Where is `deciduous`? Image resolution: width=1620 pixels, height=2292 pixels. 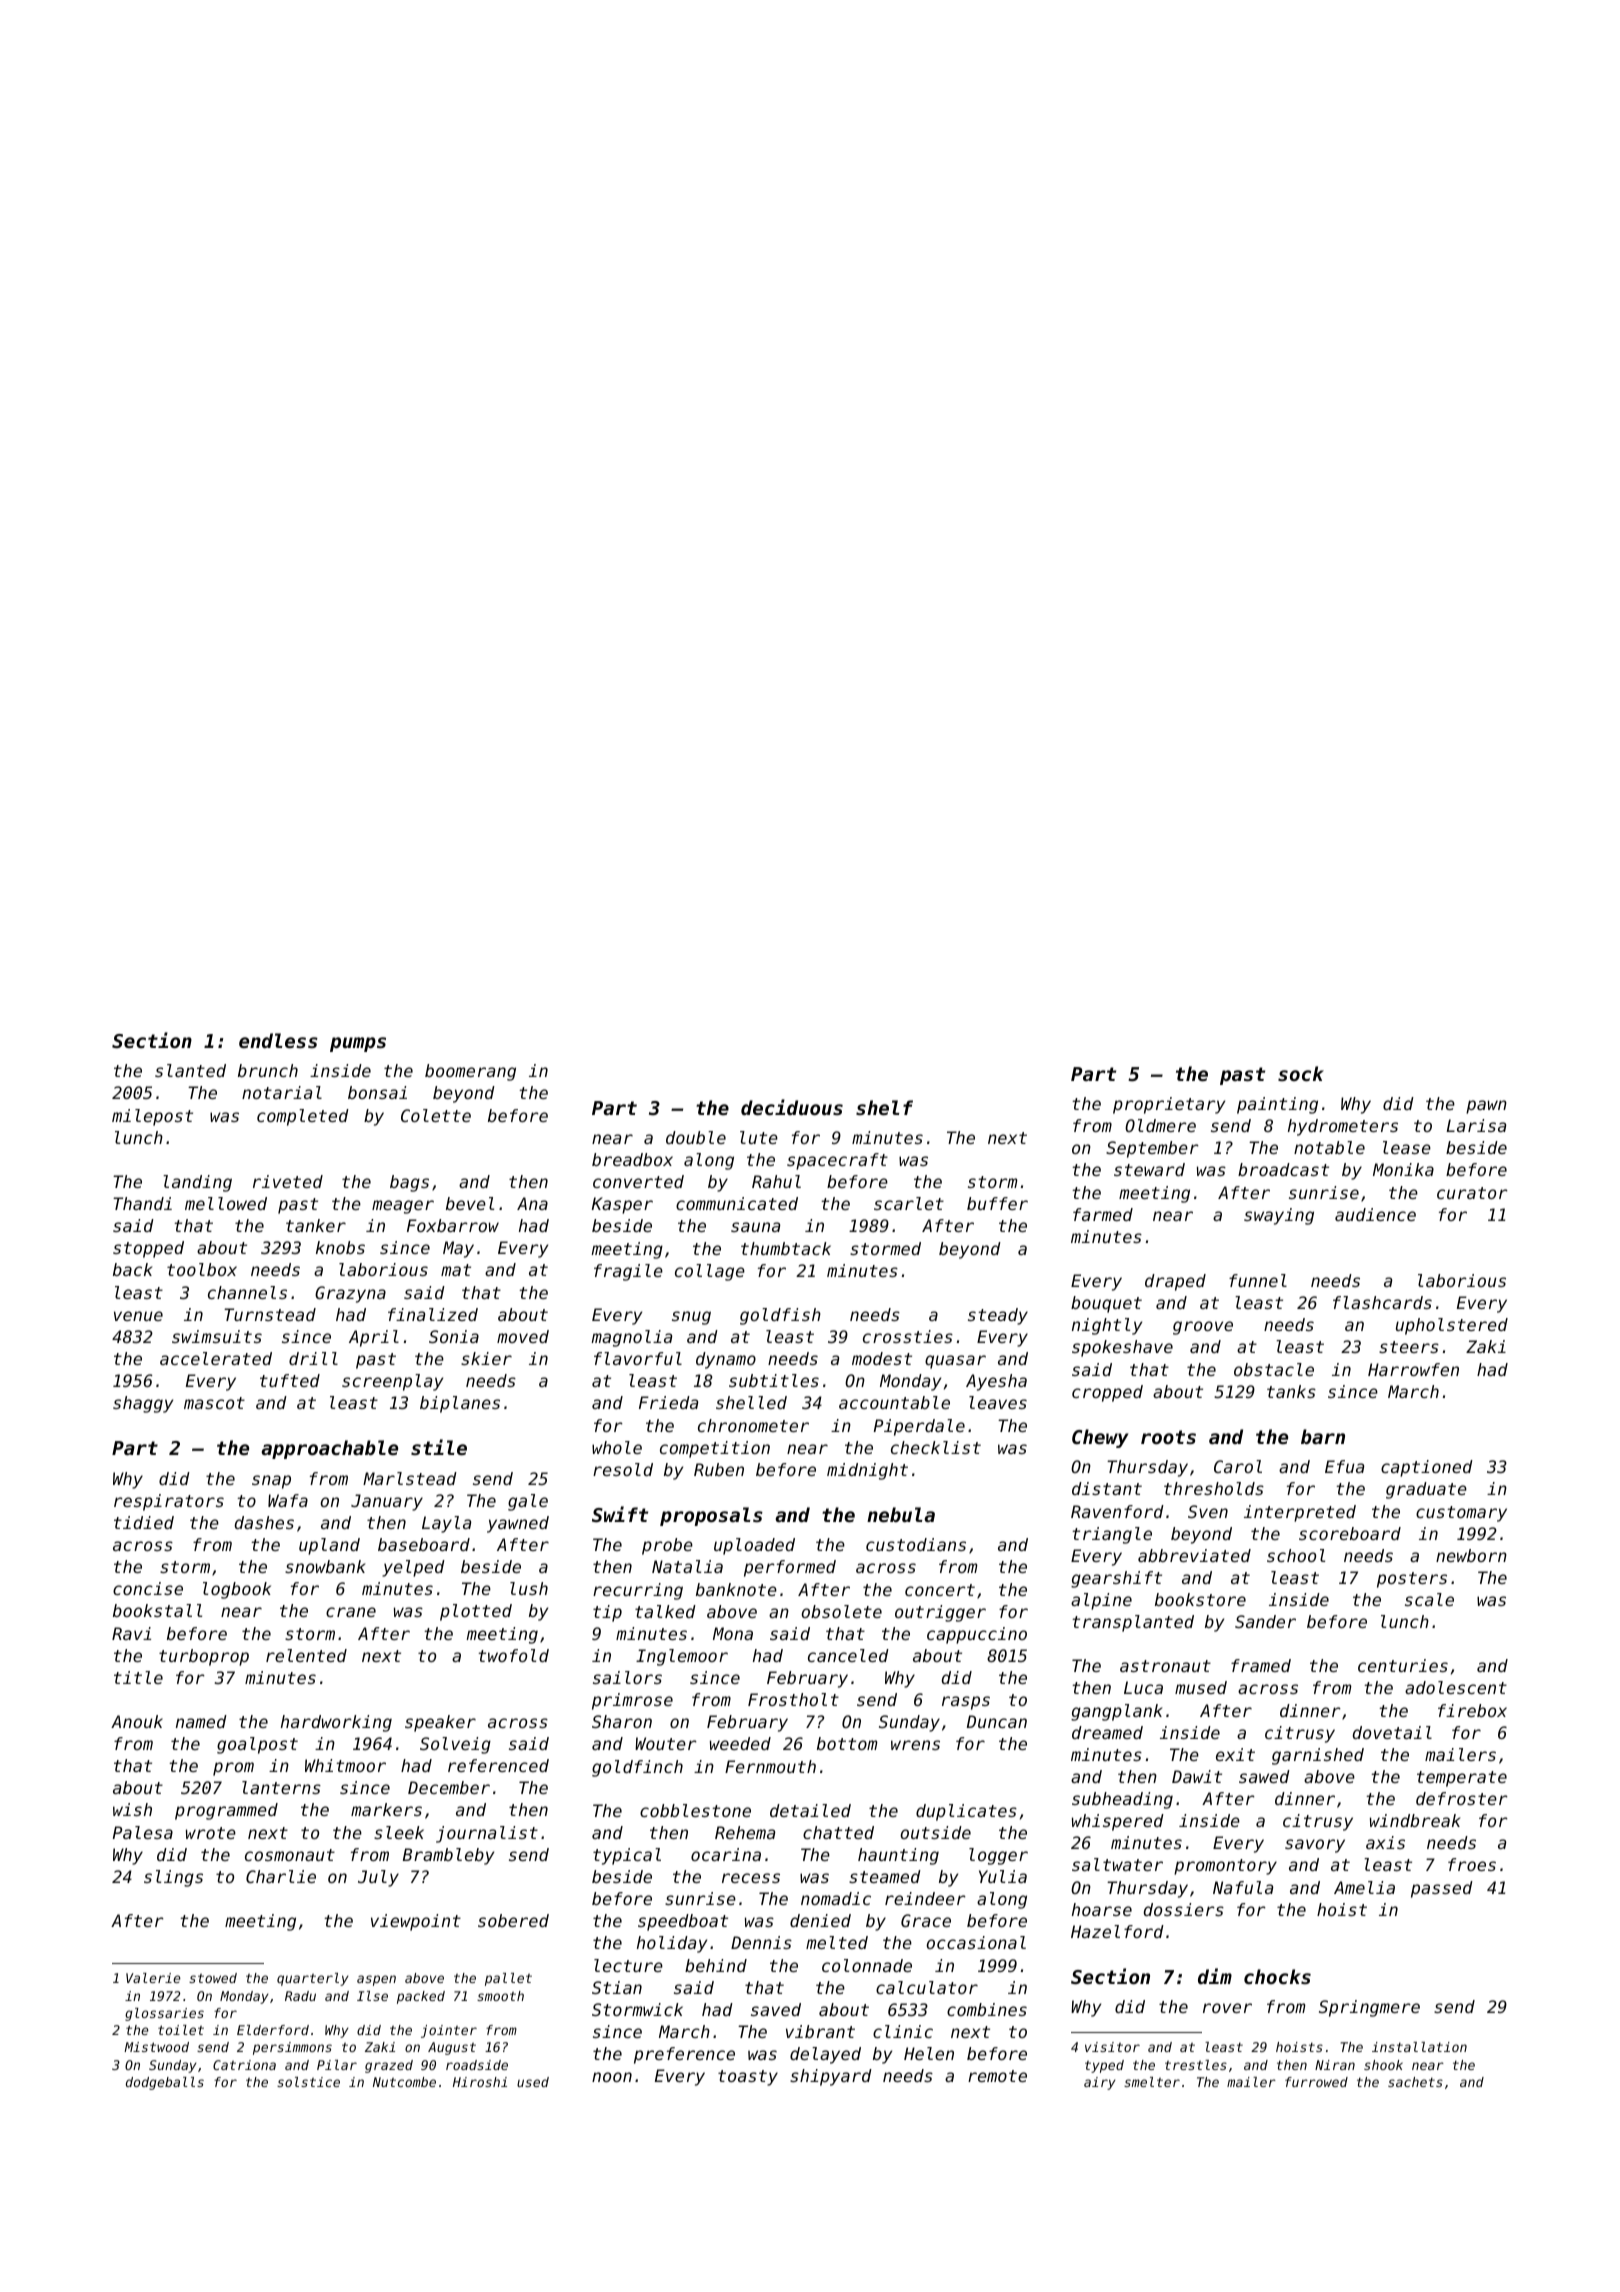
deciduous is located at coordinates (792, 1107).
